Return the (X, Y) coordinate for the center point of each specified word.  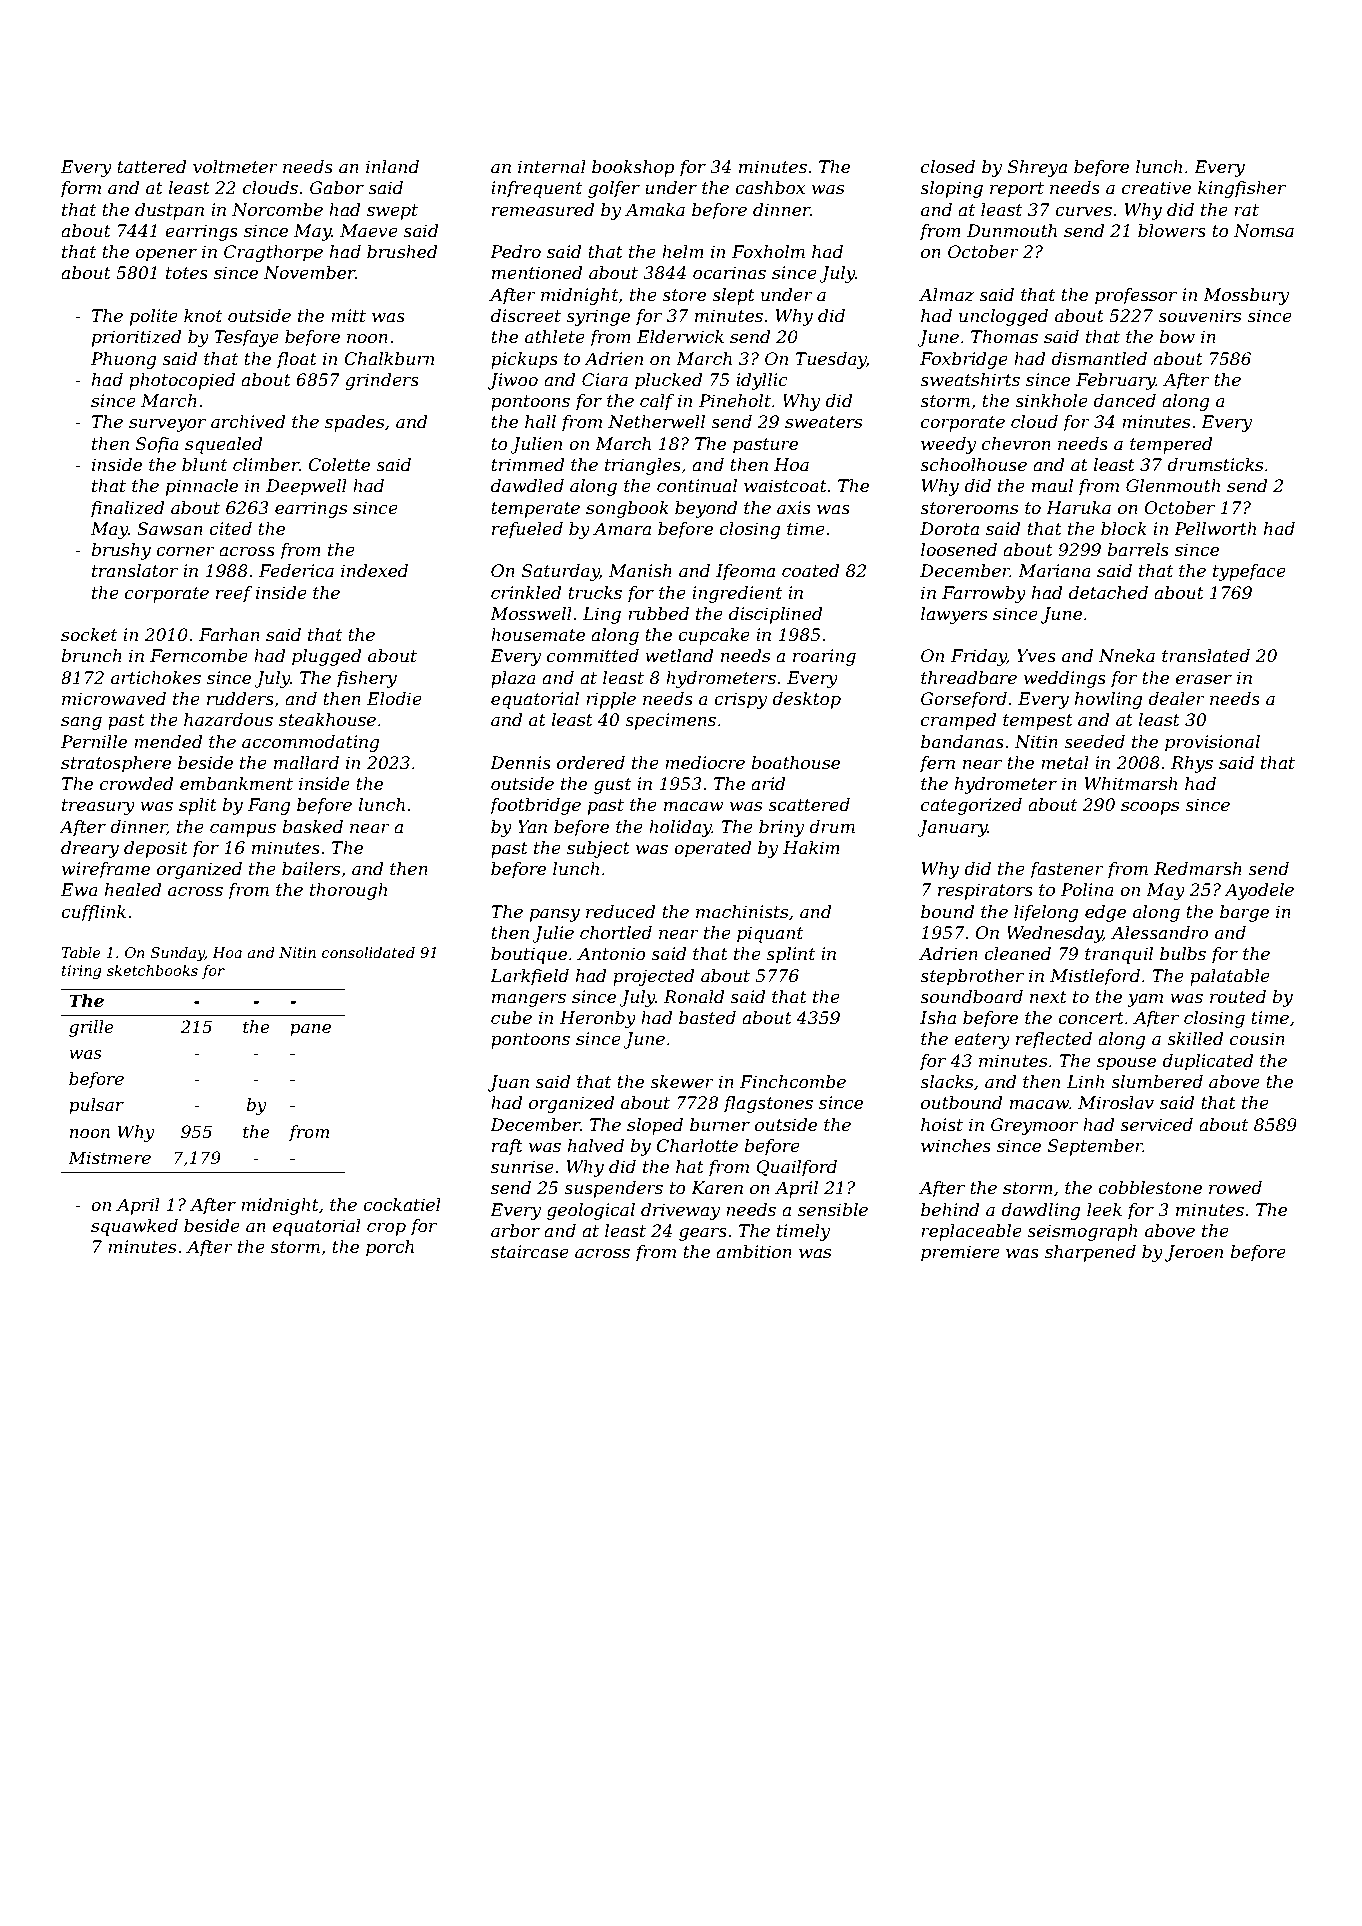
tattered (152, 167)
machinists (742, 912)
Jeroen (1194, 1253)
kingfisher (1242, 189)
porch (390, 1248)
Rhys (1192, 764)
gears (703, 1234)
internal (552, 167)
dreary (90, 849)
